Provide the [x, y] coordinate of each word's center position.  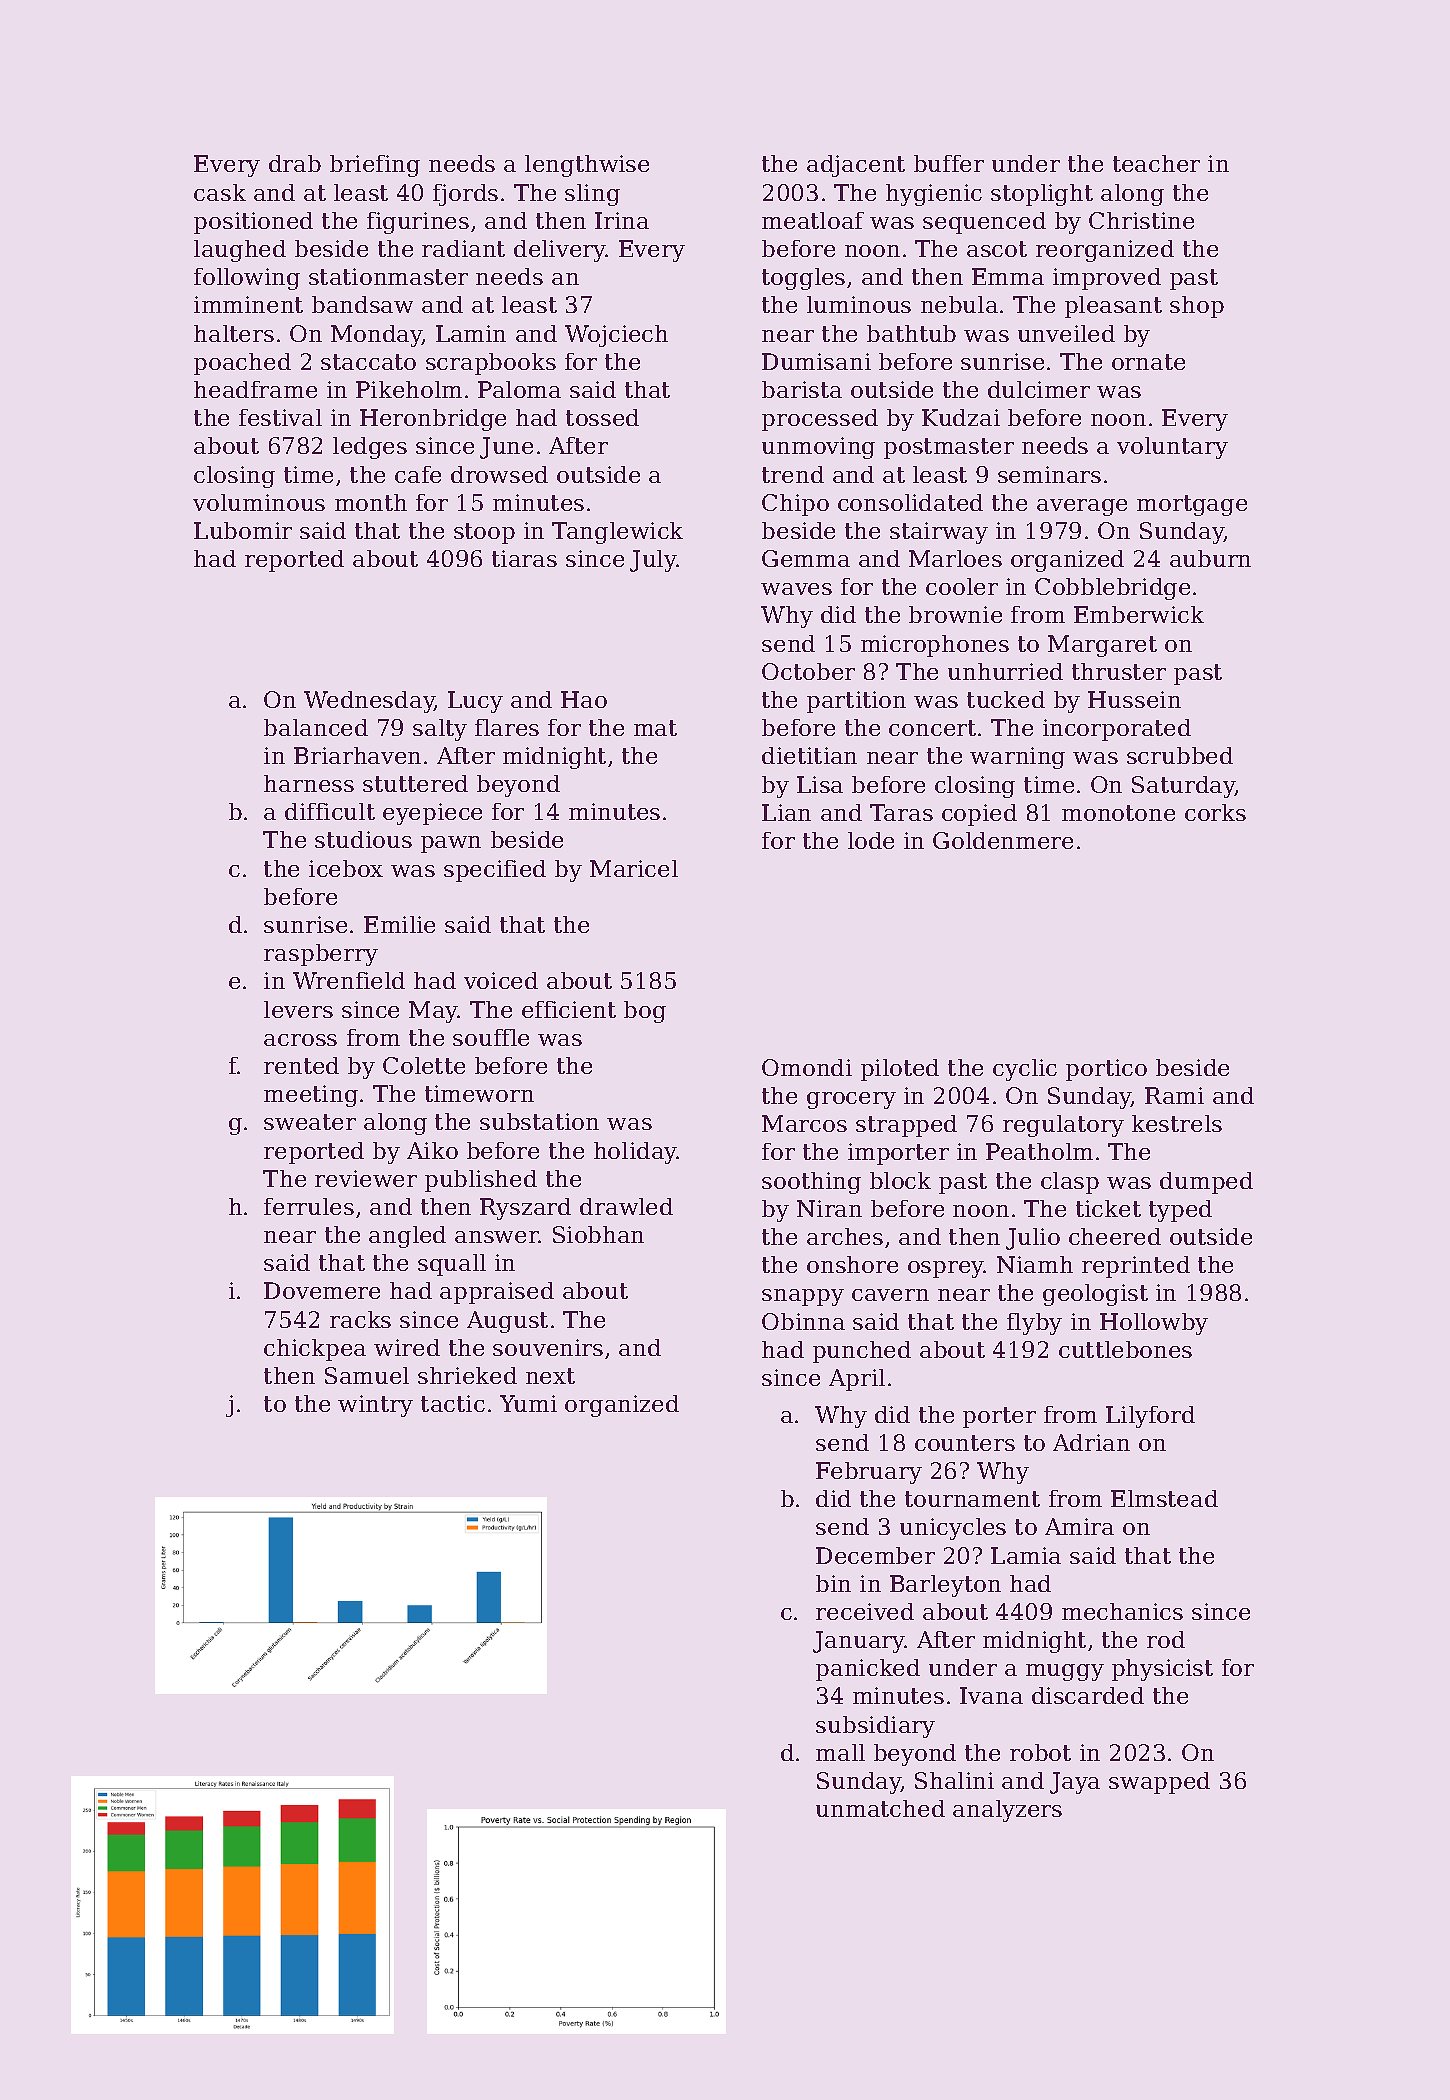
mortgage [1192, 505]
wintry [375, 1406]
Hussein [1134, 699]
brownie [955, 614]
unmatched [880, 1808]
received [865, 1611]
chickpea [315, 1350]
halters [234, 333]
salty [440, 730]
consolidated [910, 502]
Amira [1079, 1526]
